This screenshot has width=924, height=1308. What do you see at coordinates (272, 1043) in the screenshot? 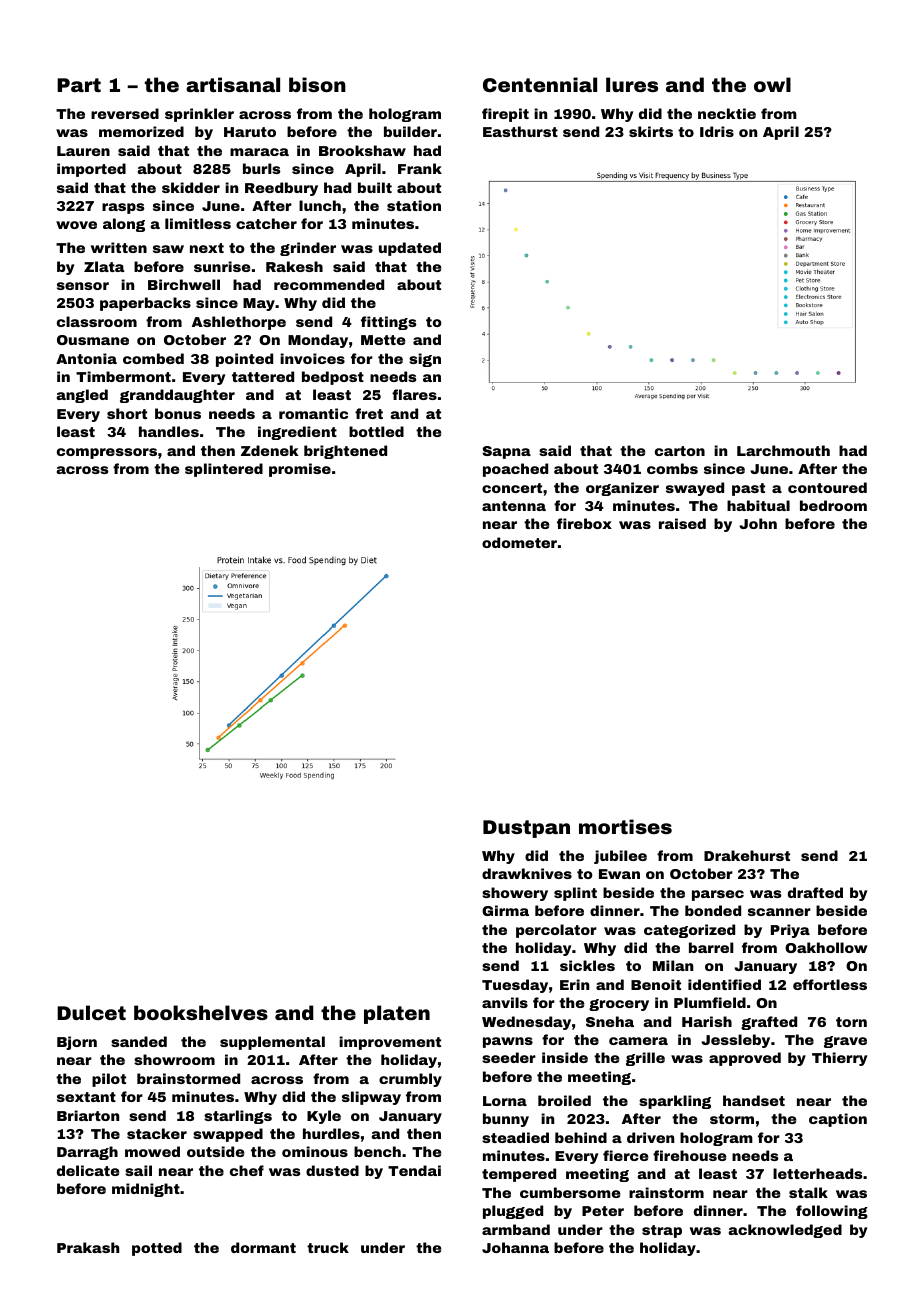
I see `supplemental` at bounding box center [272, 1043].
